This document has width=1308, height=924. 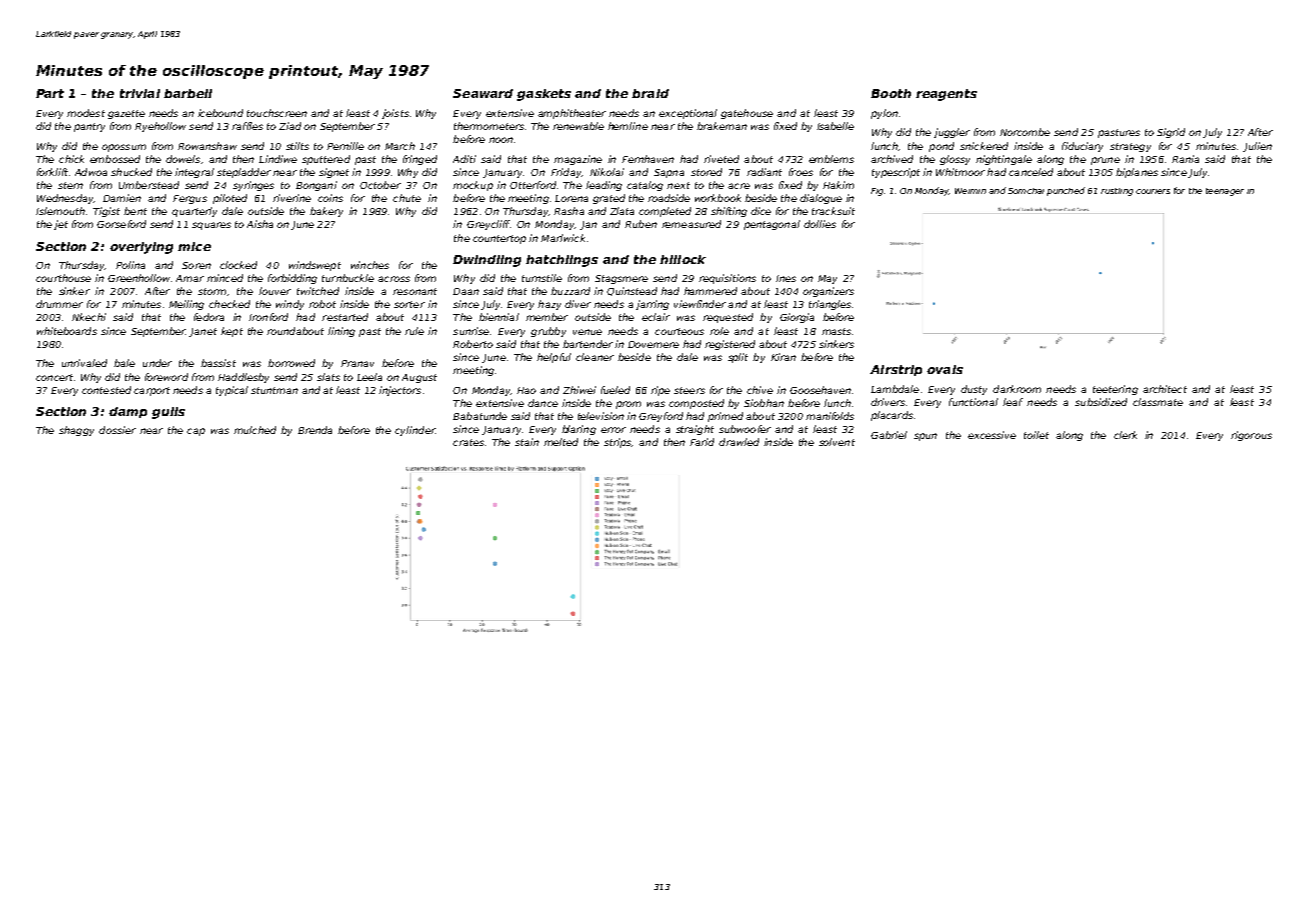 I want to click on subsidized, so click(x=1101, y=402).
